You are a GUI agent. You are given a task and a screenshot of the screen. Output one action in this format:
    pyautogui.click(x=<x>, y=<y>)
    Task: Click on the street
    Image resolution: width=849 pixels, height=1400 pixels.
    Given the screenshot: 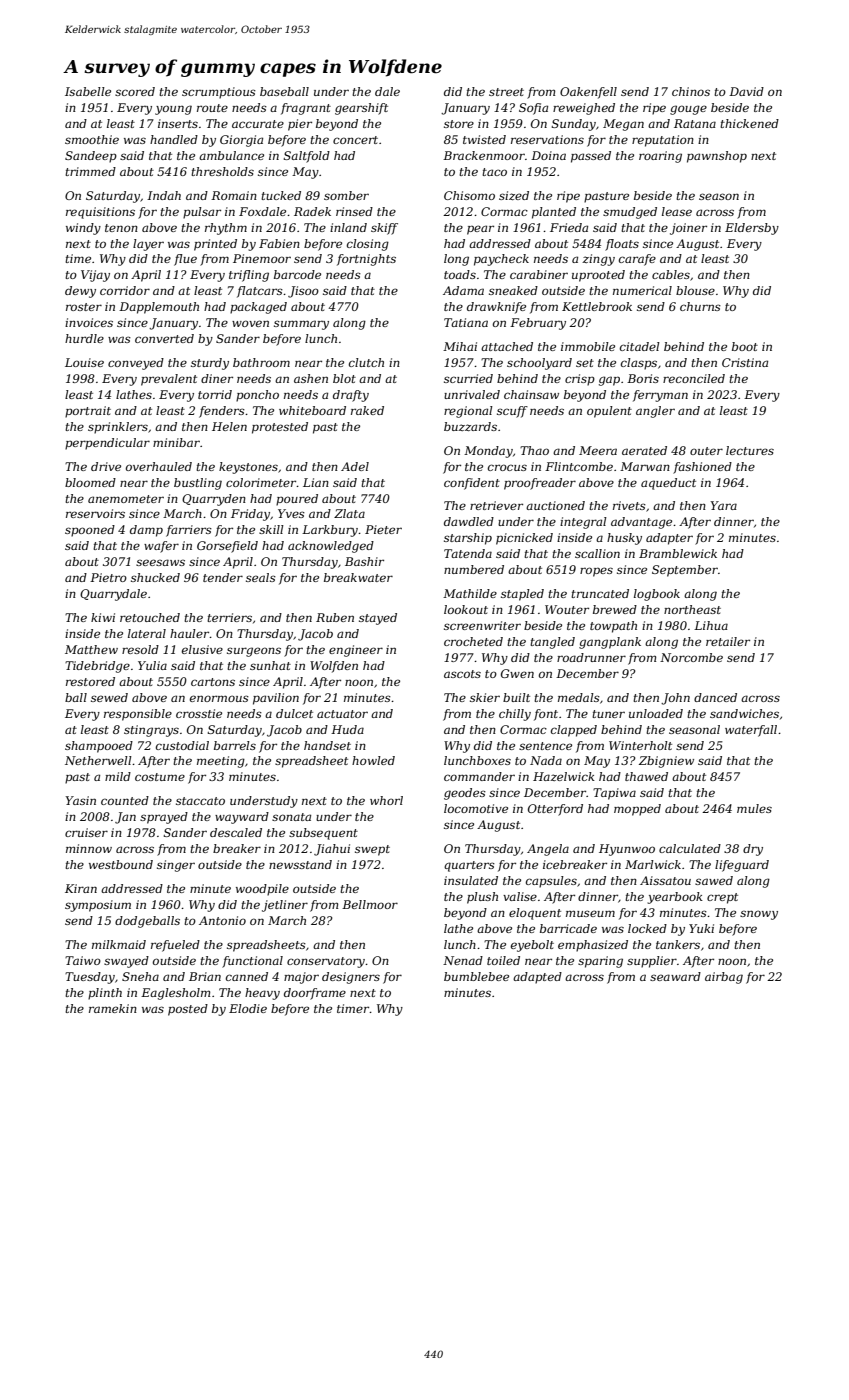 What is the action you would take?
    pyautogui.click(x=506, y=92)
